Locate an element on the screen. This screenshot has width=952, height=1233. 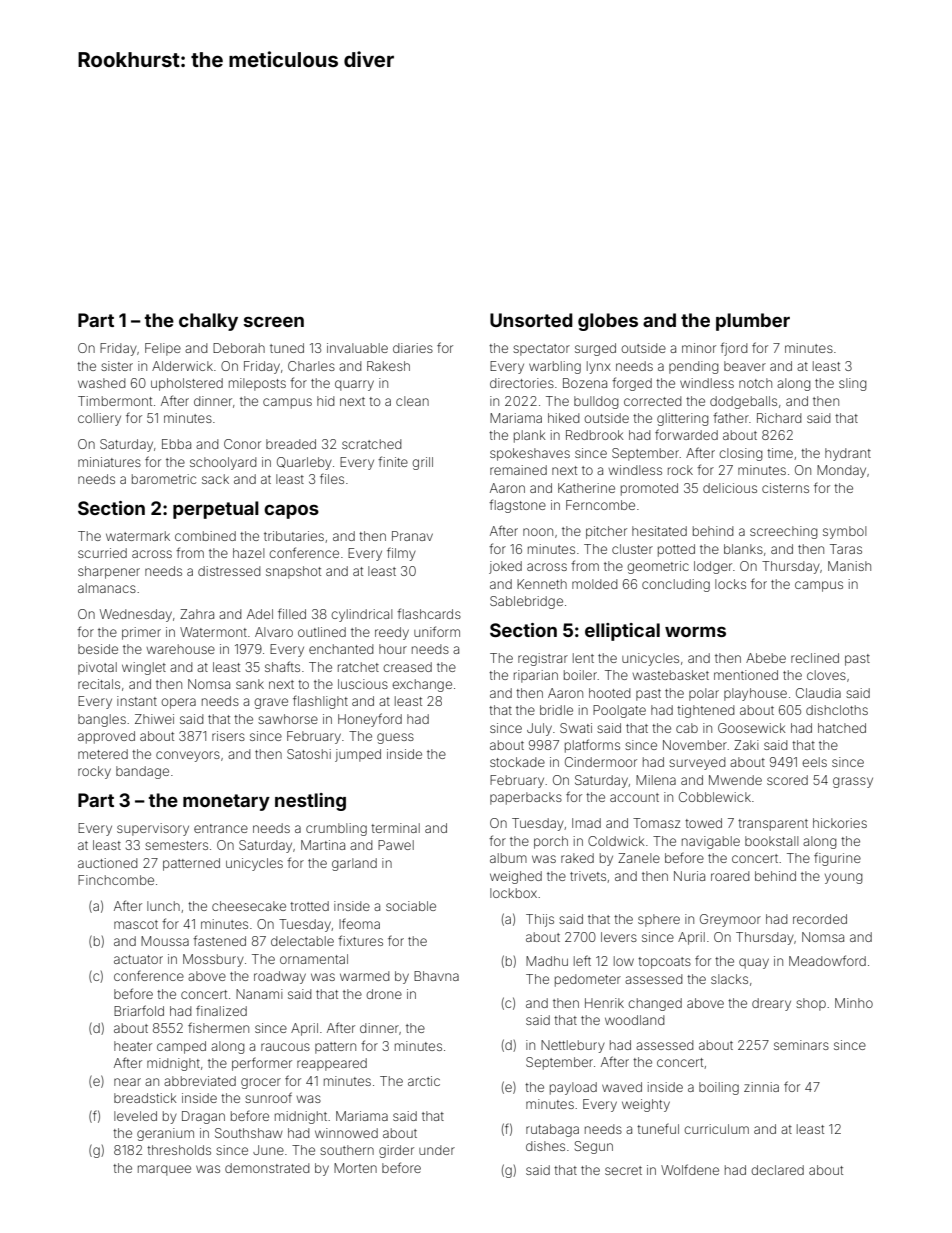
Wednesday is located at coordinates (136, 615).
